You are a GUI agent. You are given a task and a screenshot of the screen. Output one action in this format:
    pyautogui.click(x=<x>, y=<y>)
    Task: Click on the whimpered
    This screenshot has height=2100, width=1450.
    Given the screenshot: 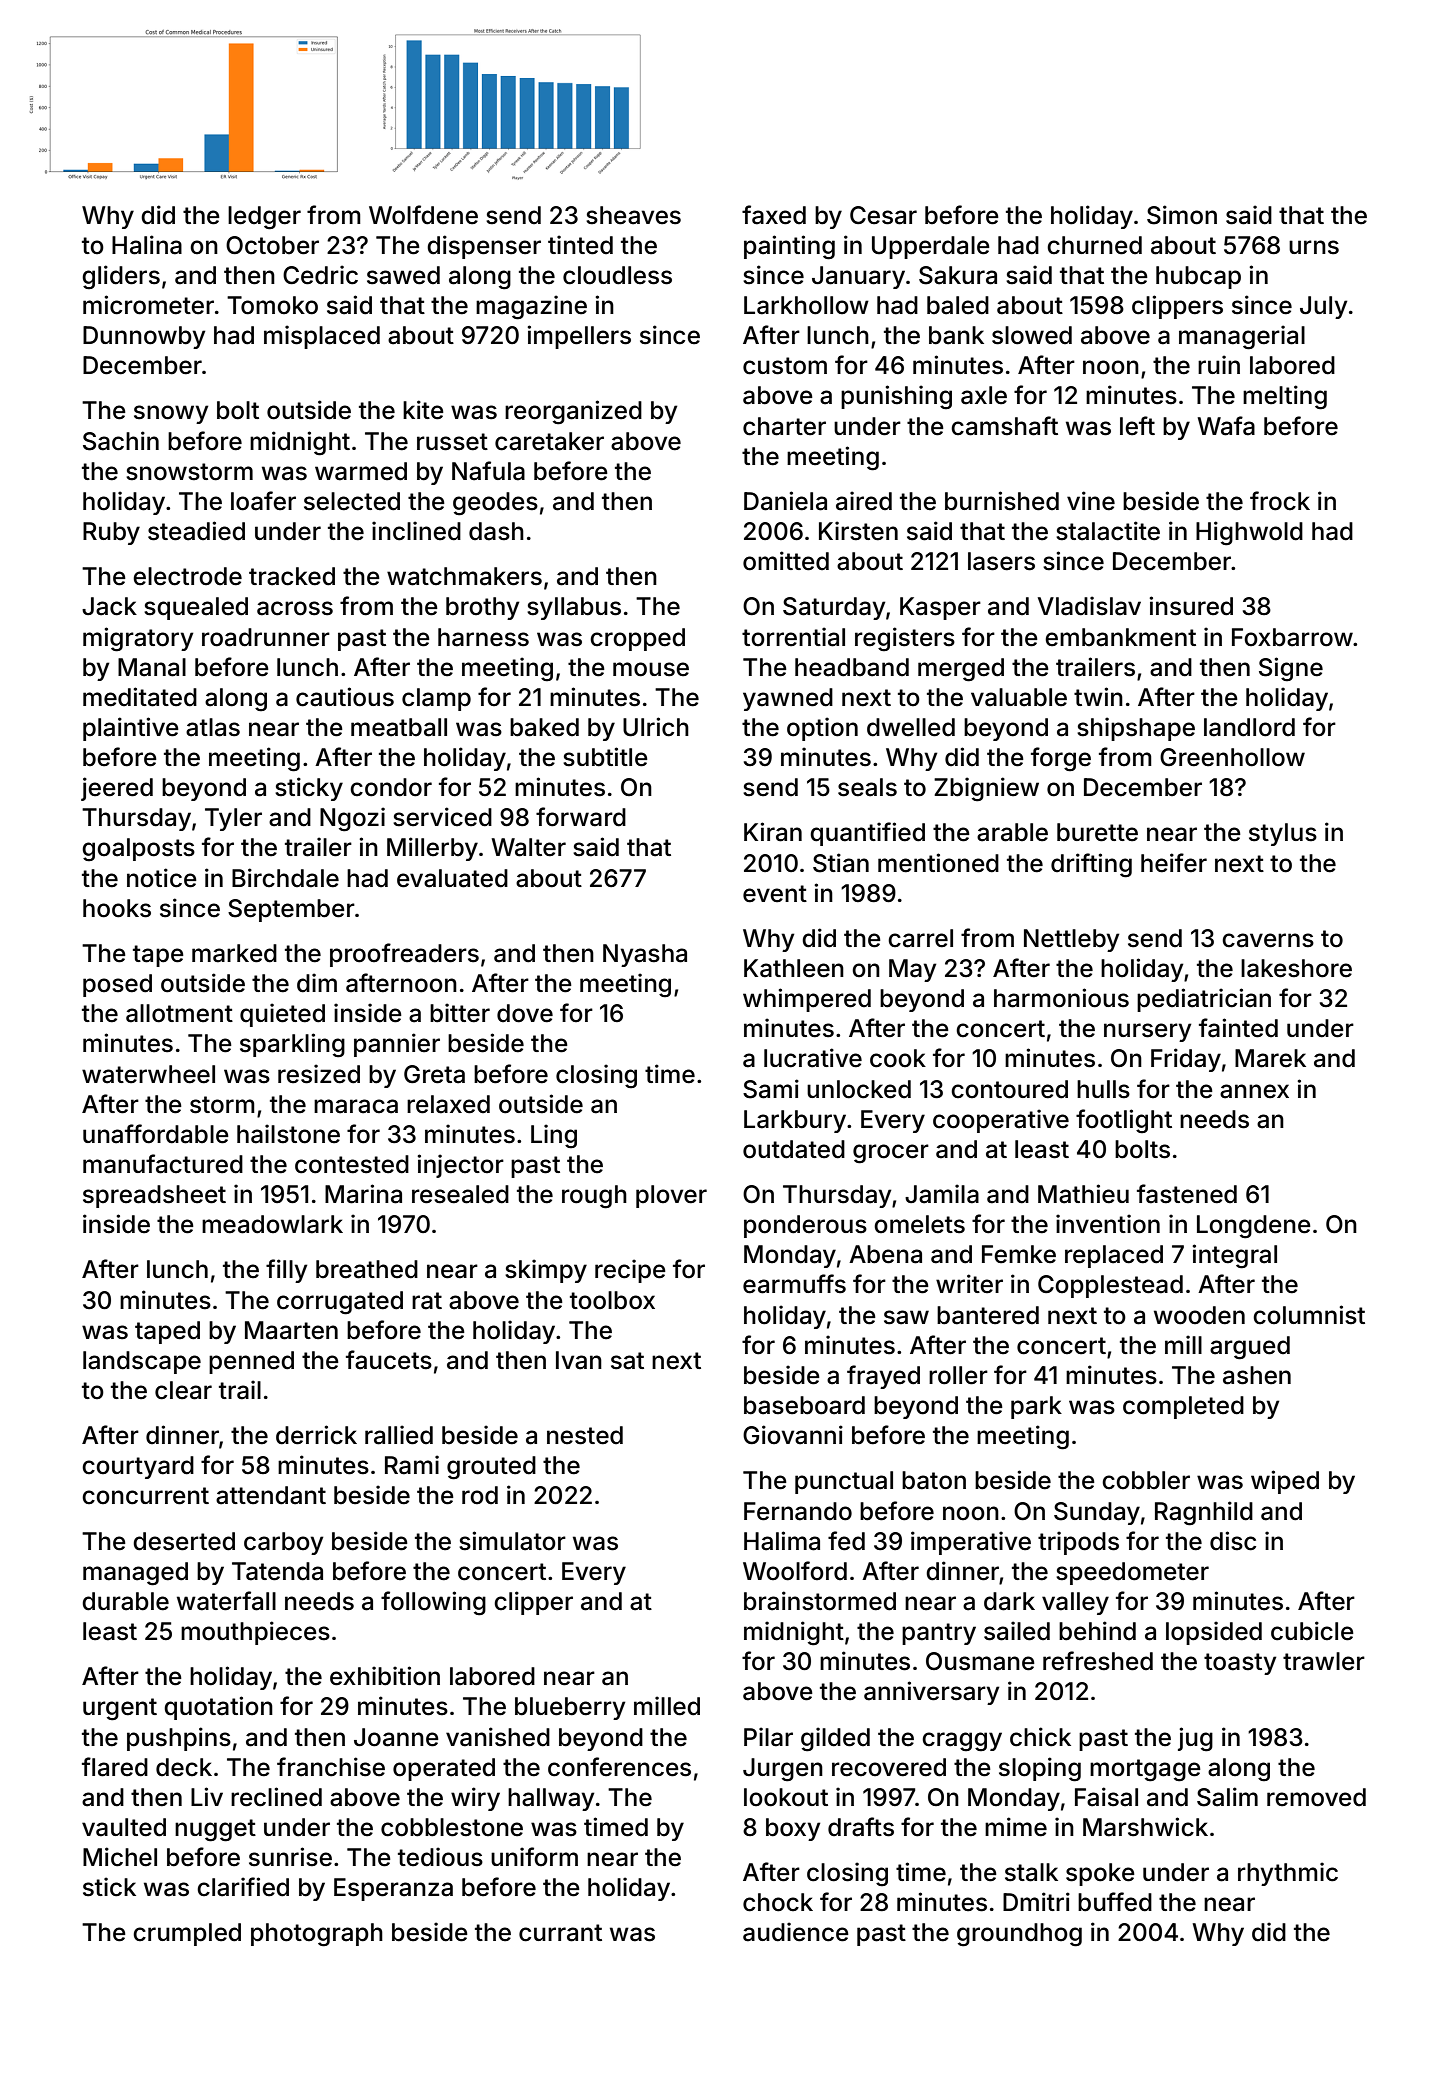 What is the action you would take?
    pyautogui.click(x=807, y=1000)
